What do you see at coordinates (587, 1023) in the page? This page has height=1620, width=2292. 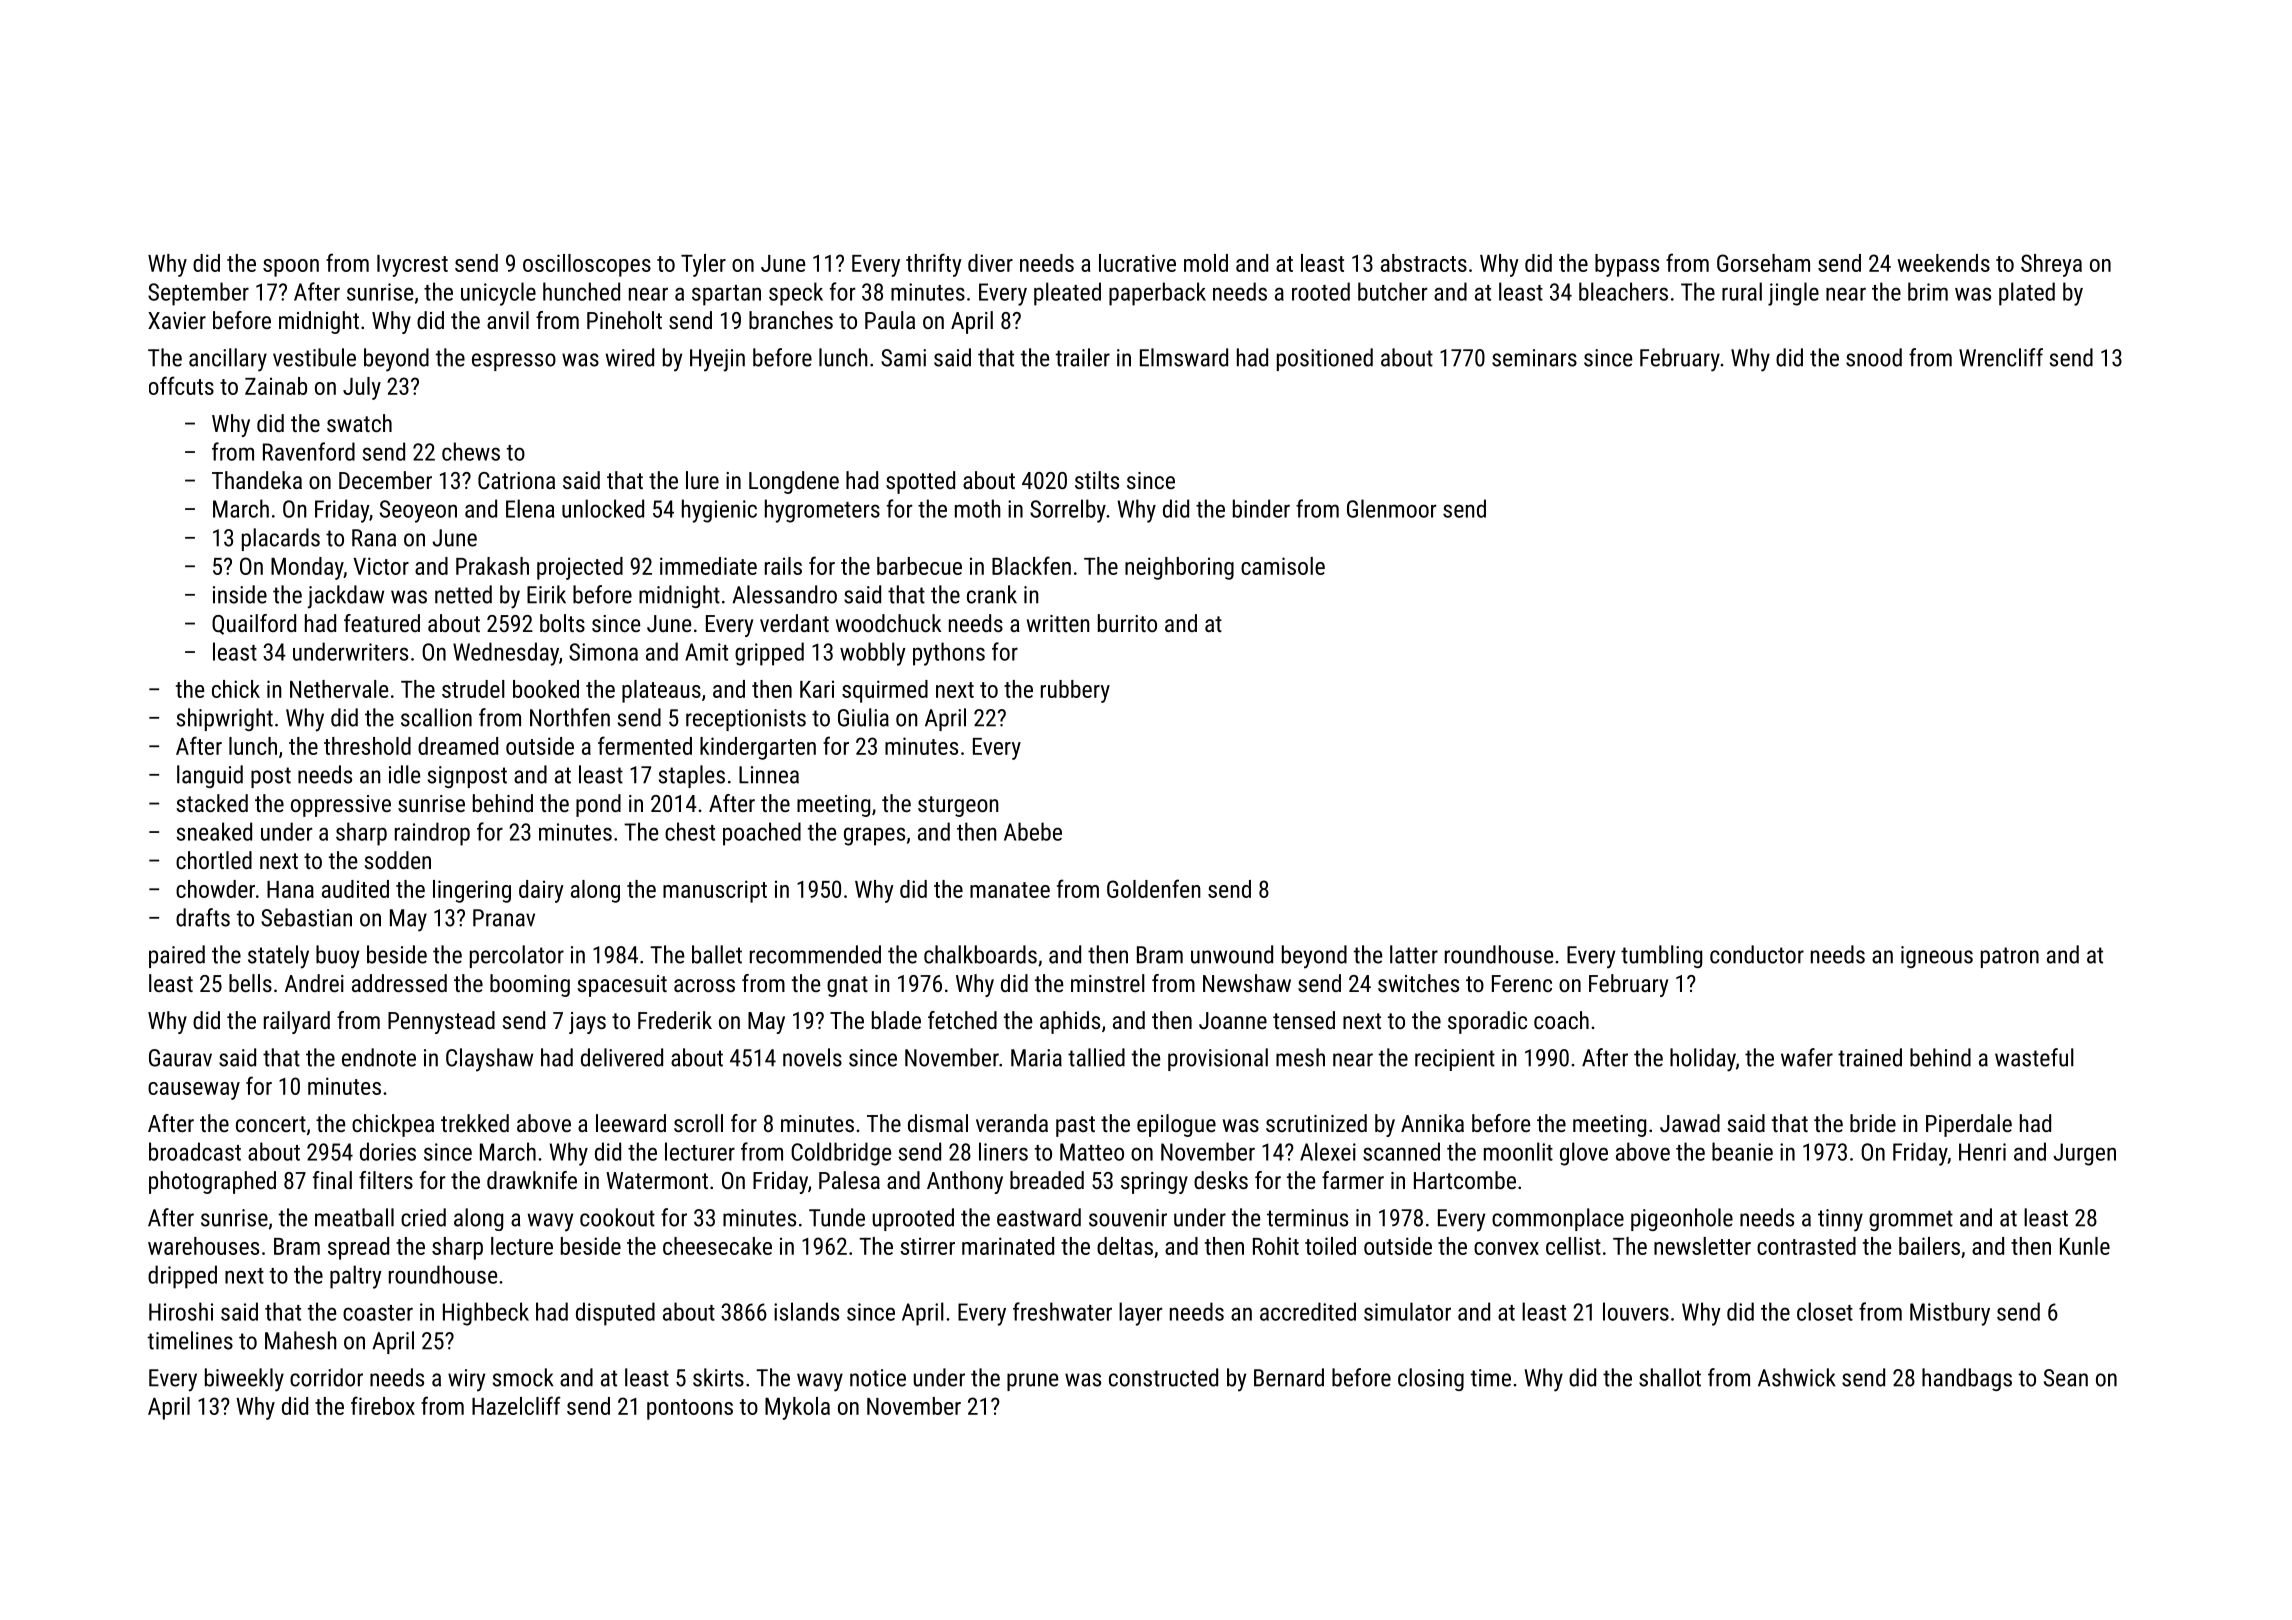 I see `jays` at bounding box center [587, 1023].
